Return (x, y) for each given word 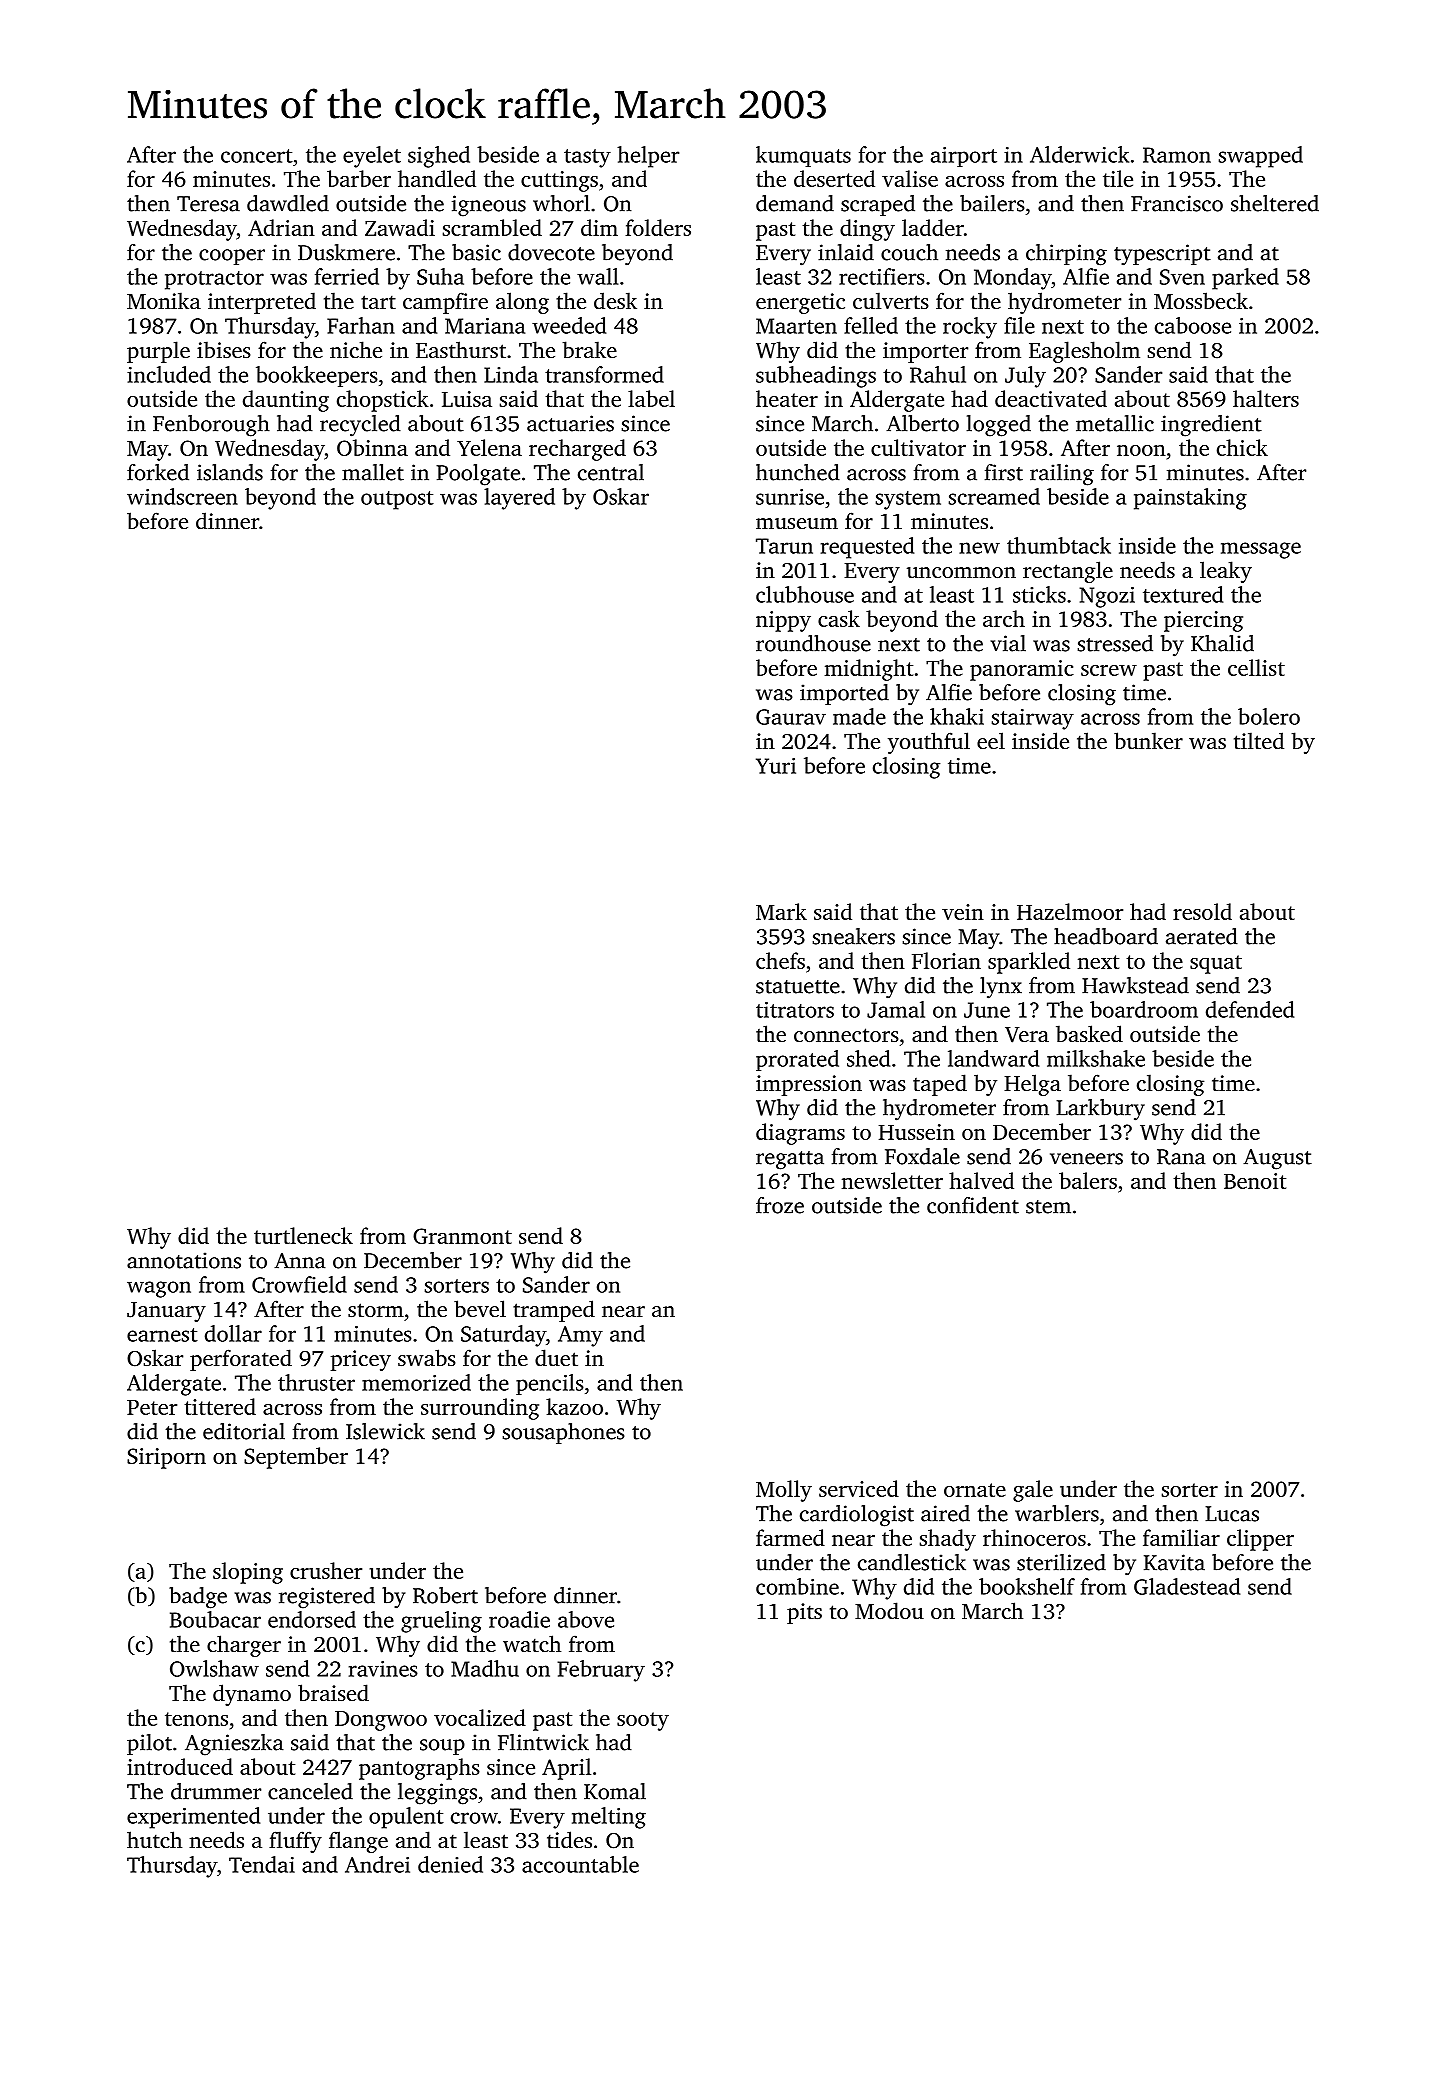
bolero (1269, 716)
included (169, 374)
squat (1216, 964)
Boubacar (215, 1619)
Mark (781, 911)
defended (1250, 1009)
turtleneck (303, 1235)
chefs (780, 960)
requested (867, 548)
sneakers (854, 936)
